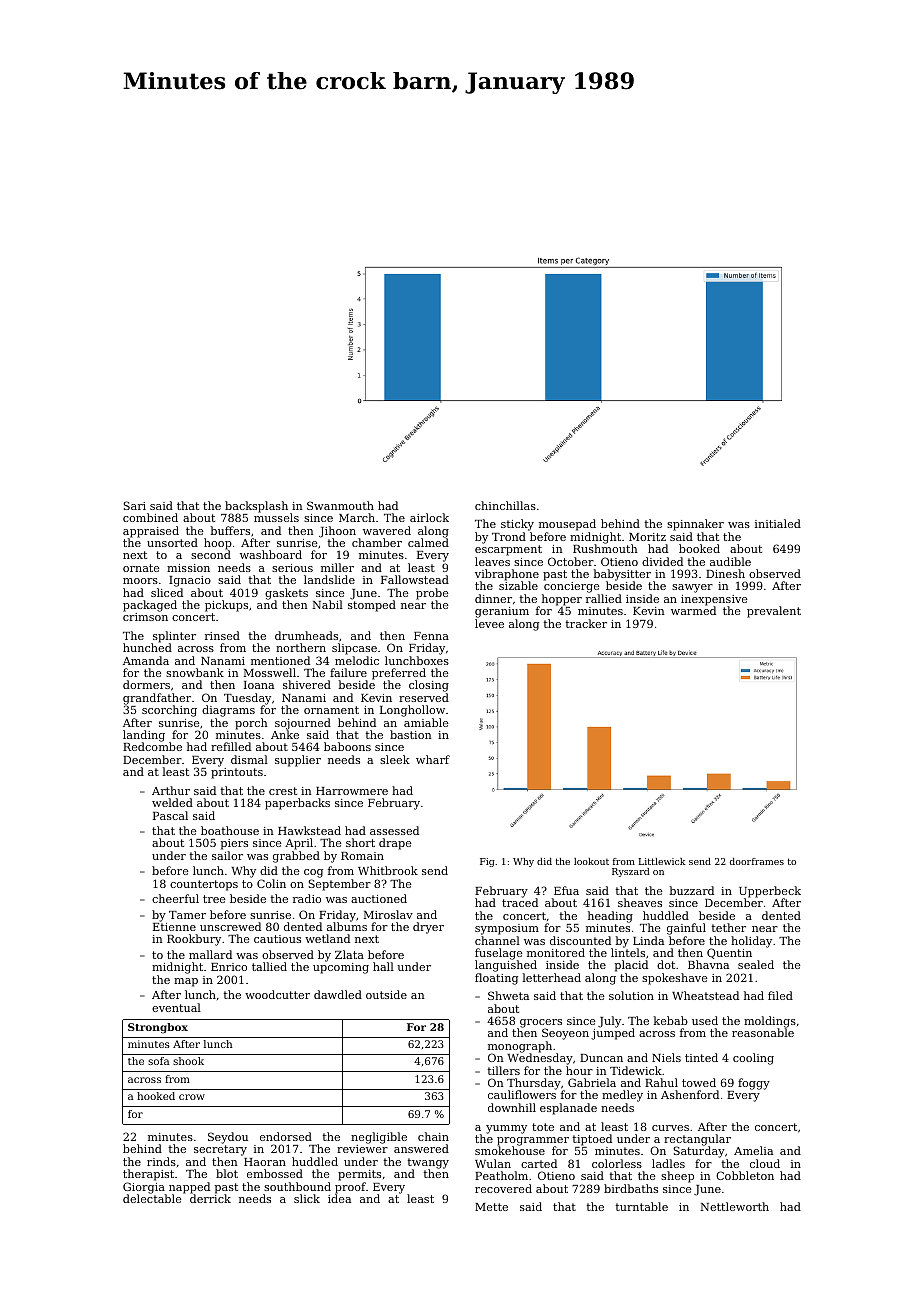  I want to click on welded, so click(172, 802).
